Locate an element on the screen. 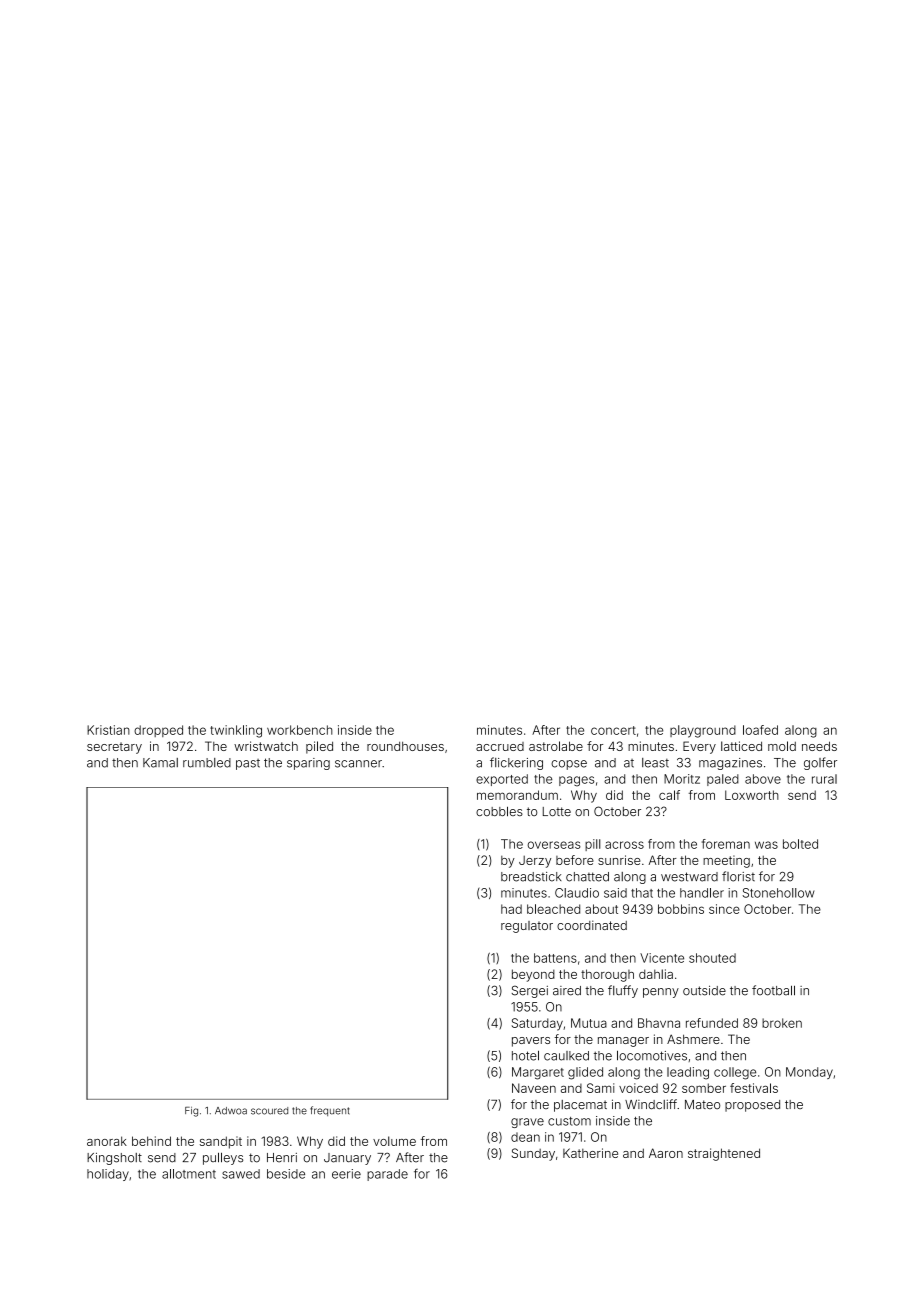 This screenshot has height=1308, width=924. magazines is located at coordinates (730, 764).
